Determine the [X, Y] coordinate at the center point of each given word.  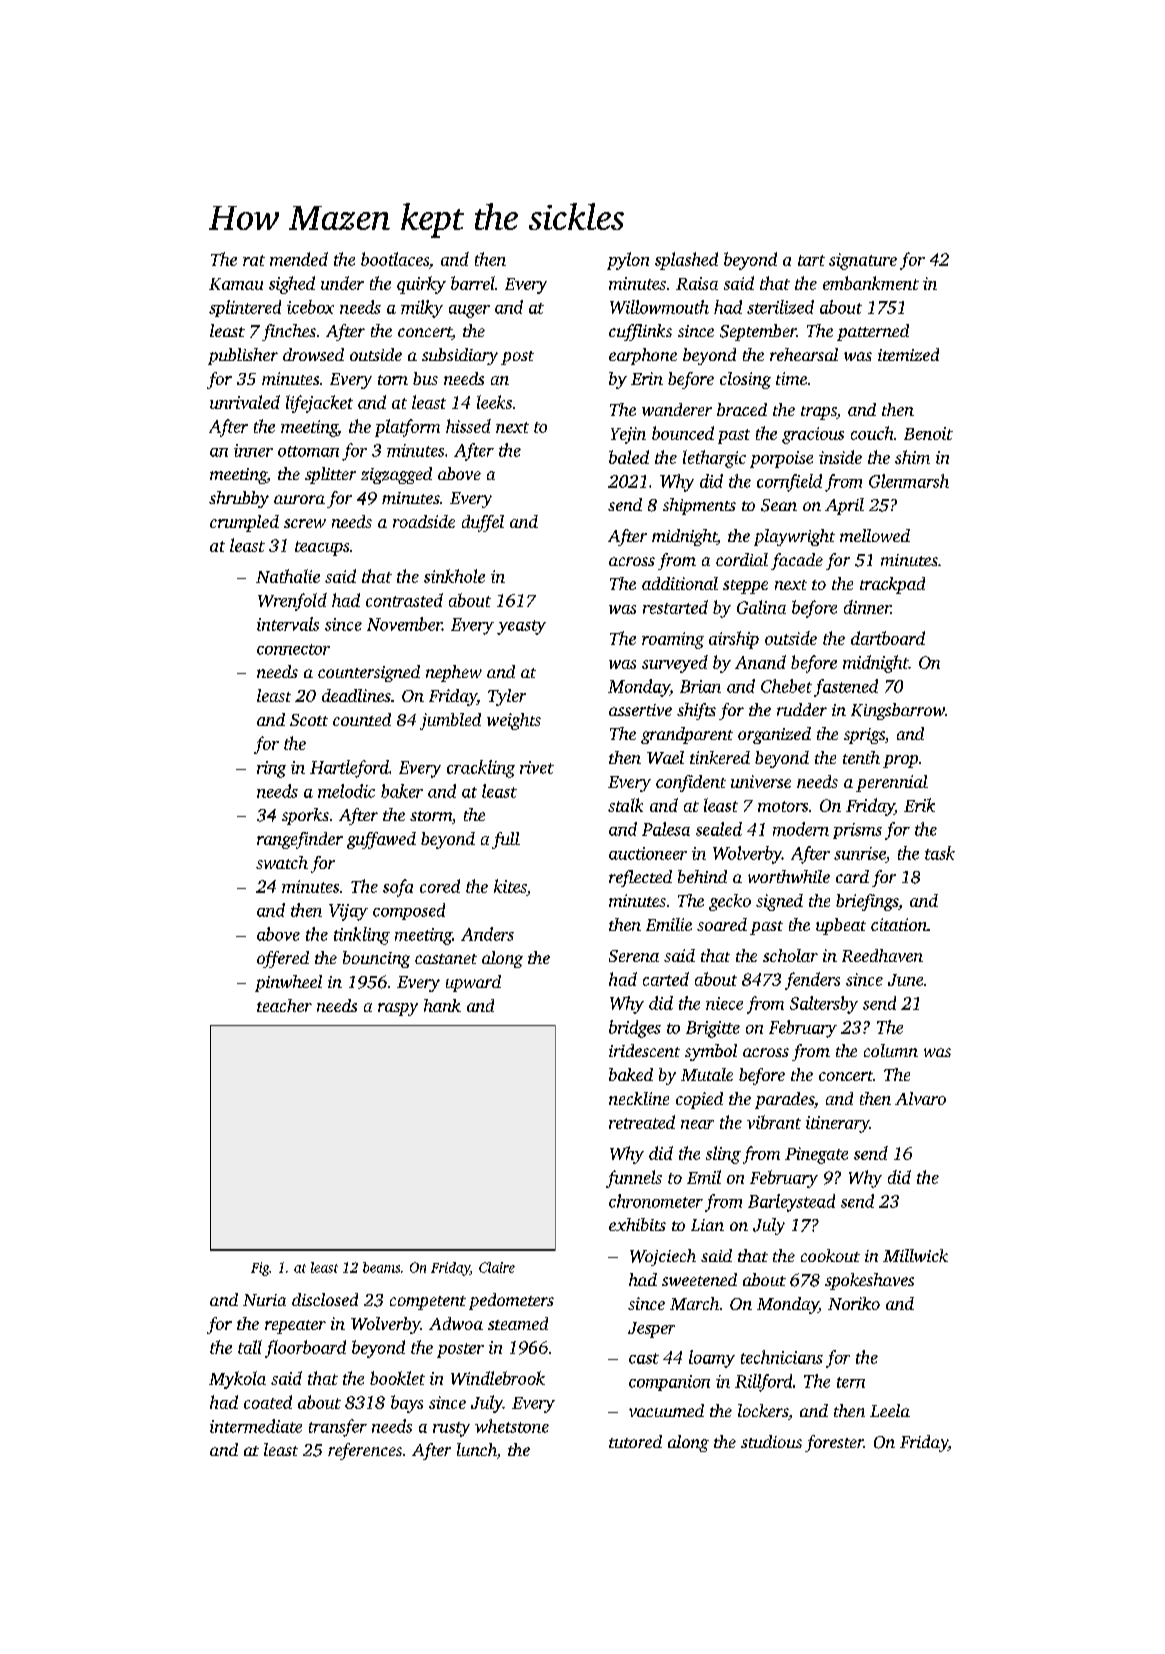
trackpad [892, 585]
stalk [625, 805]
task [940, 853]
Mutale [707, 1074]
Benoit [928, 433]
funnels [634, 1179]
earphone [643, 356]
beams [381, 1267]
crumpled [244, 523]
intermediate [256, 1426]
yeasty [521, 627]
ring [271, 769]
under [342, 283]
